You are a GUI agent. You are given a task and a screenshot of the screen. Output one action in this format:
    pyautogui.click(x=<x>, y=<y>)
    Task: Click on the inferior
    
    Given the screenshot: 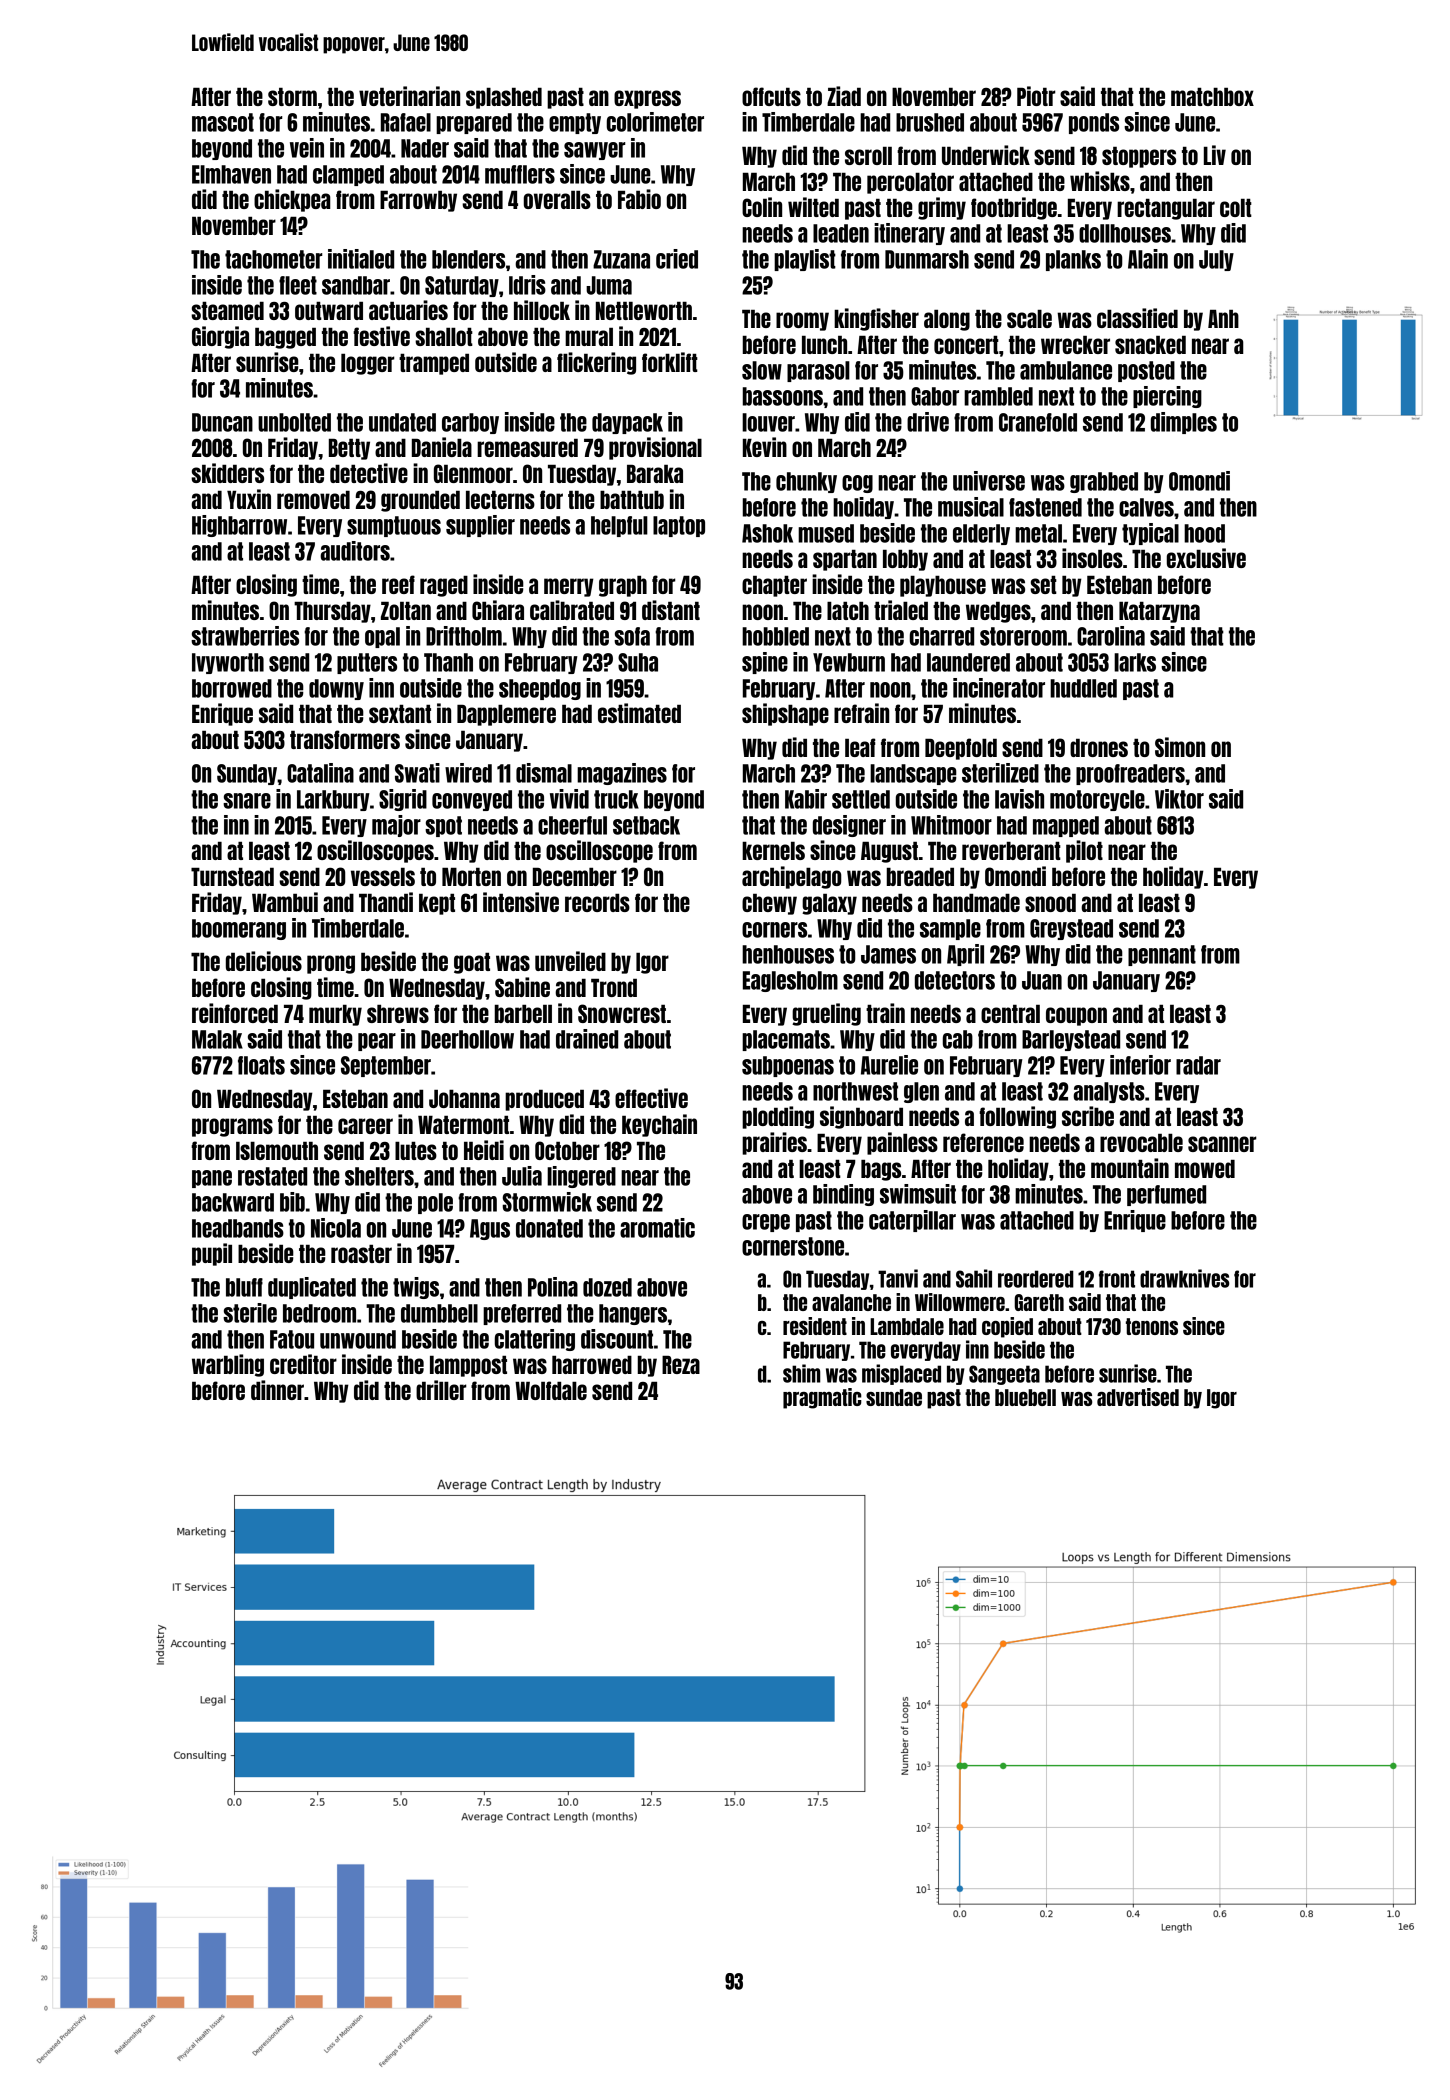 What is the action you would take?
    pyautogui.click(x=1140, y=1065)
